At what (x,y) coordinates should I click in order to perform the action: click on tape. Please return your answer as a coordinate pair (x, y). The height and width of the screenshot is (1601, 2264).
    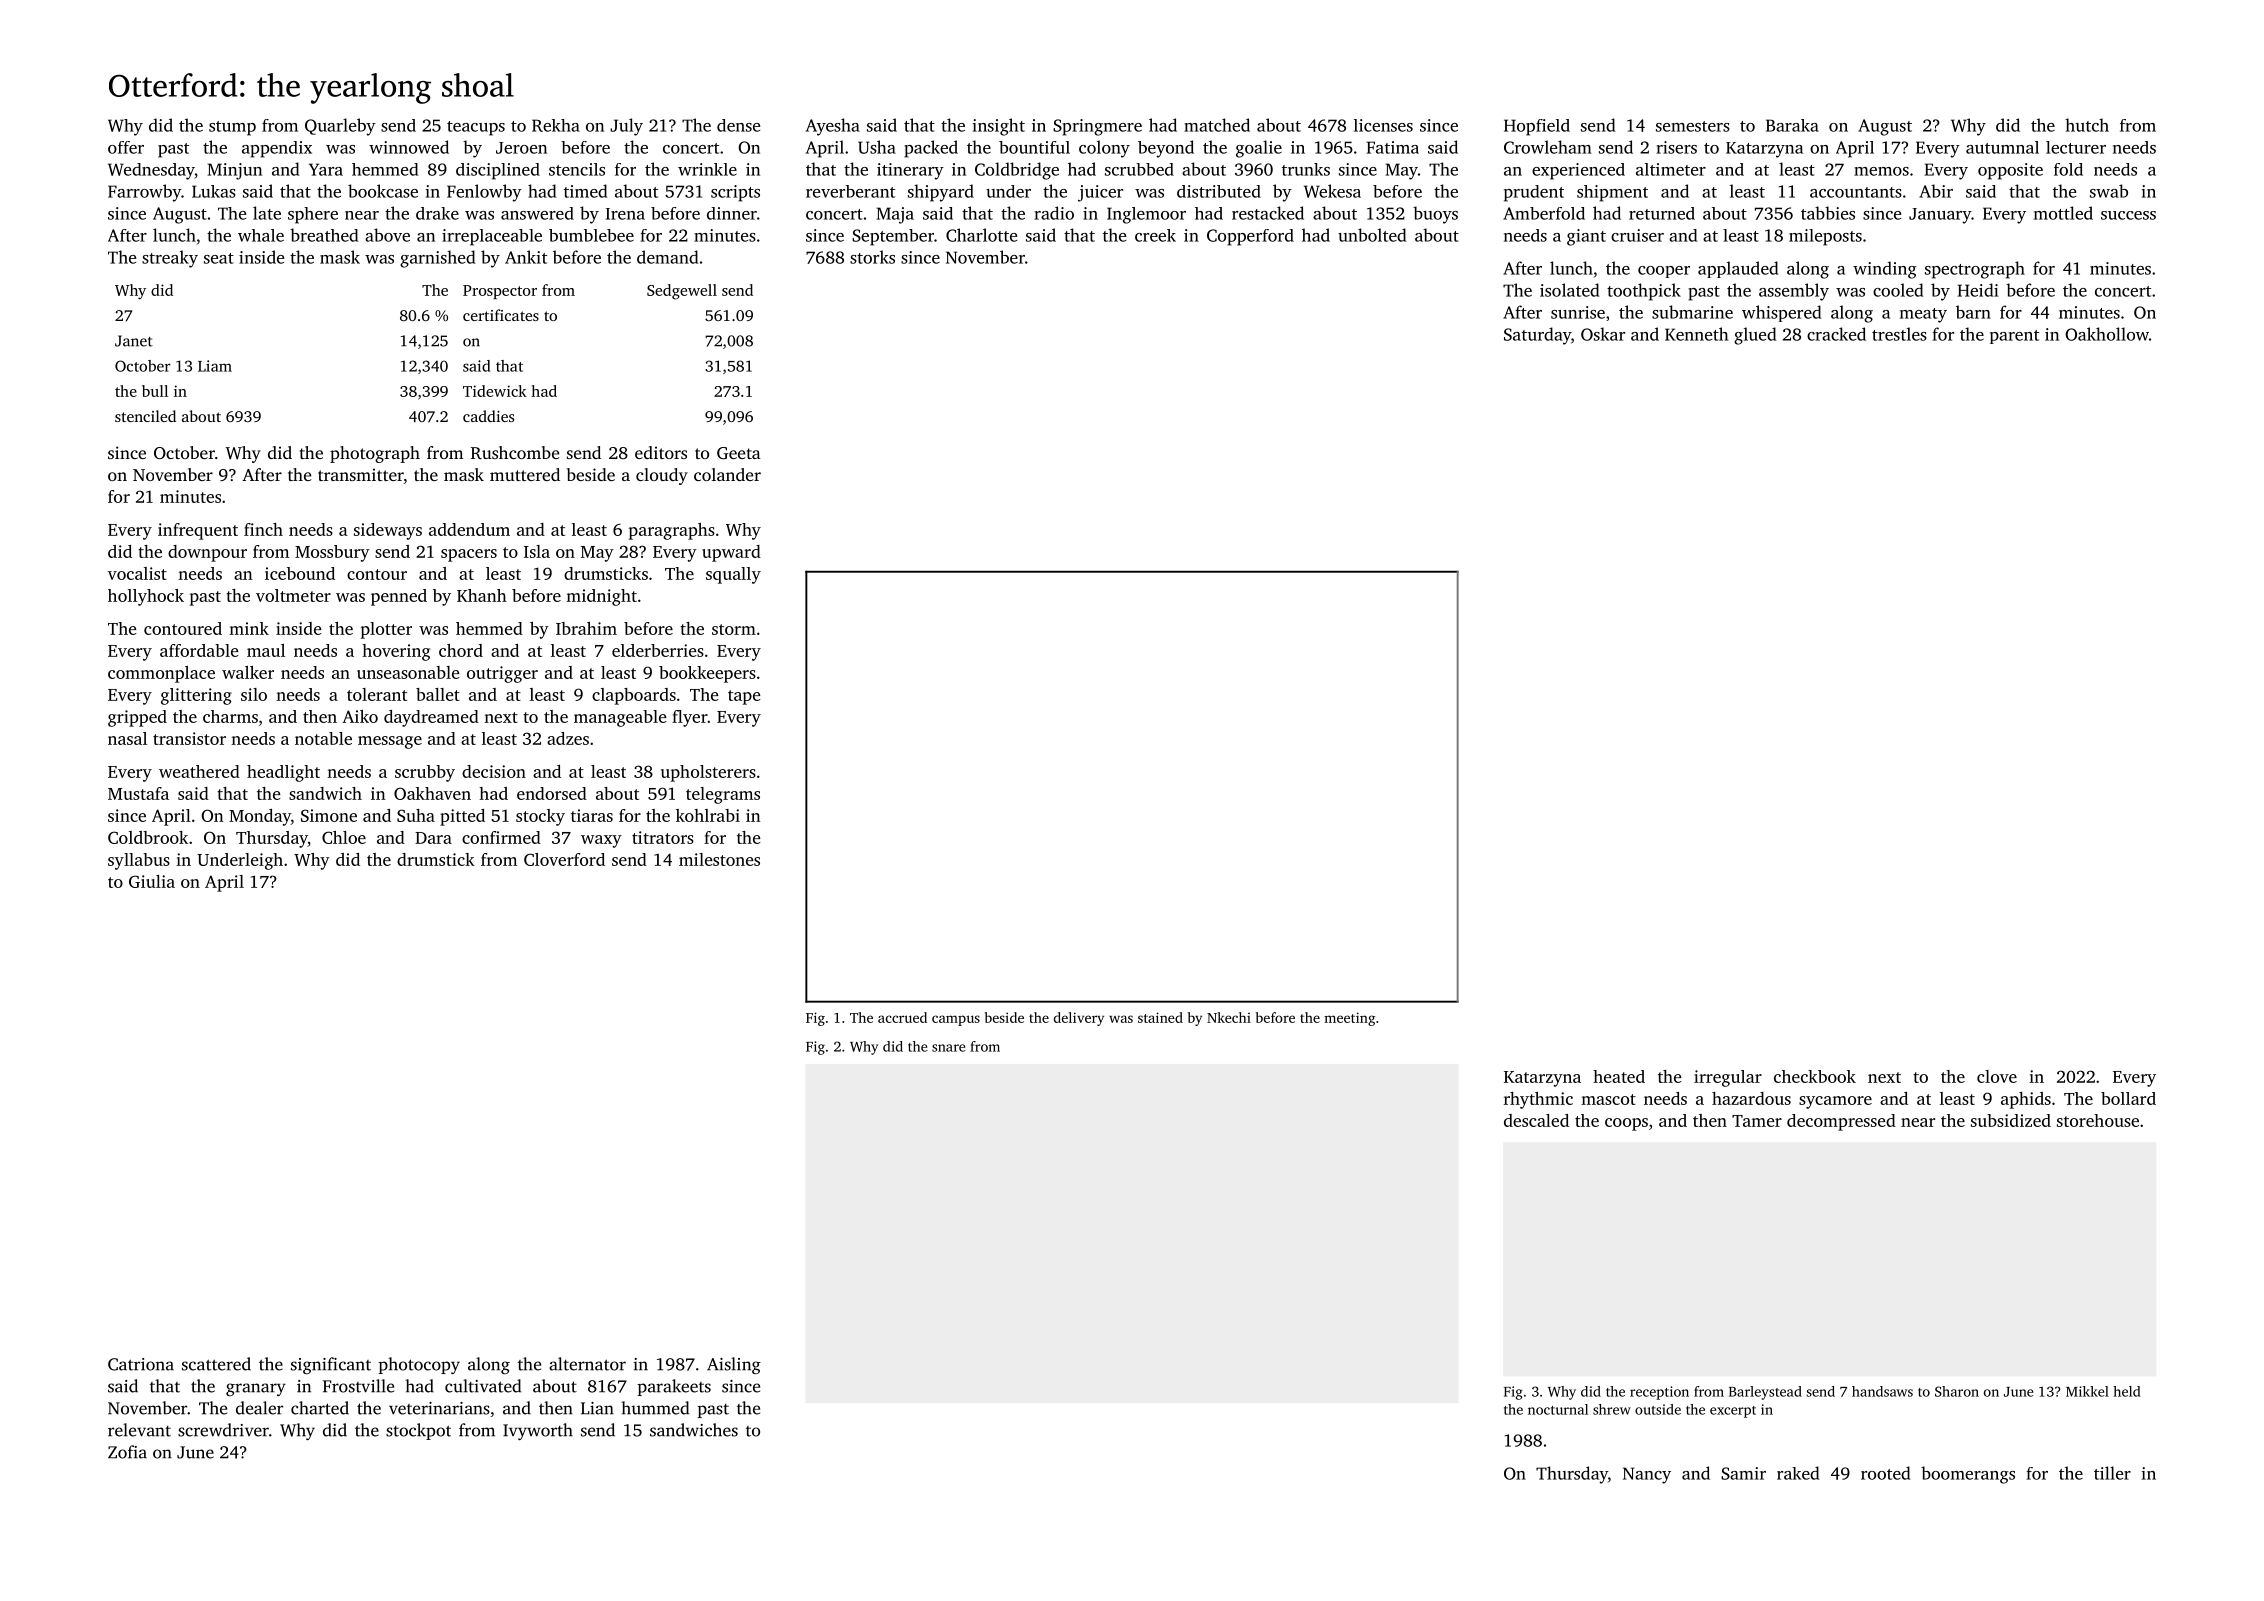
    Looking at the image, I should click on (744, 697).
